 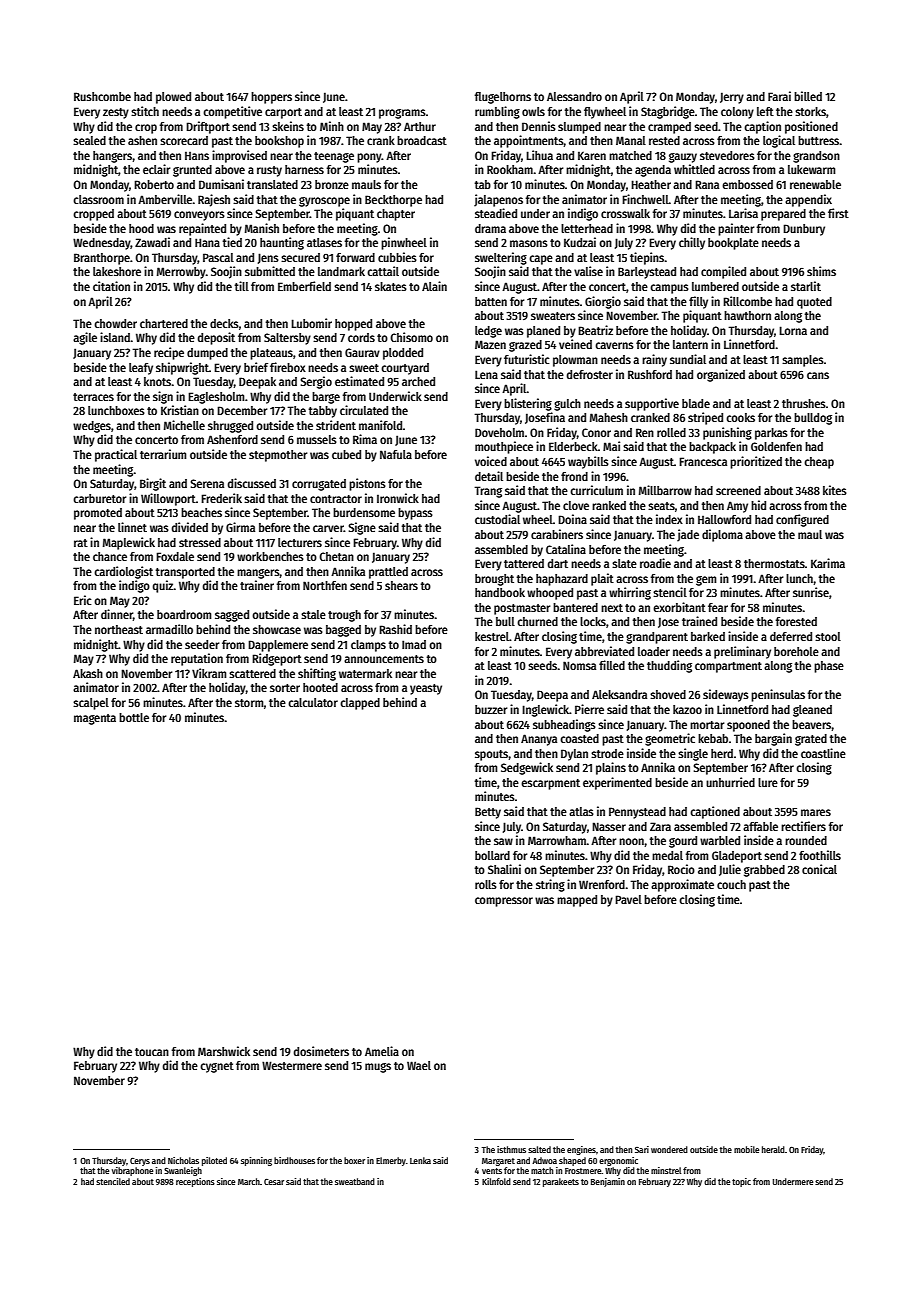 I want to click on showcase, so click(x=277, y=629).
